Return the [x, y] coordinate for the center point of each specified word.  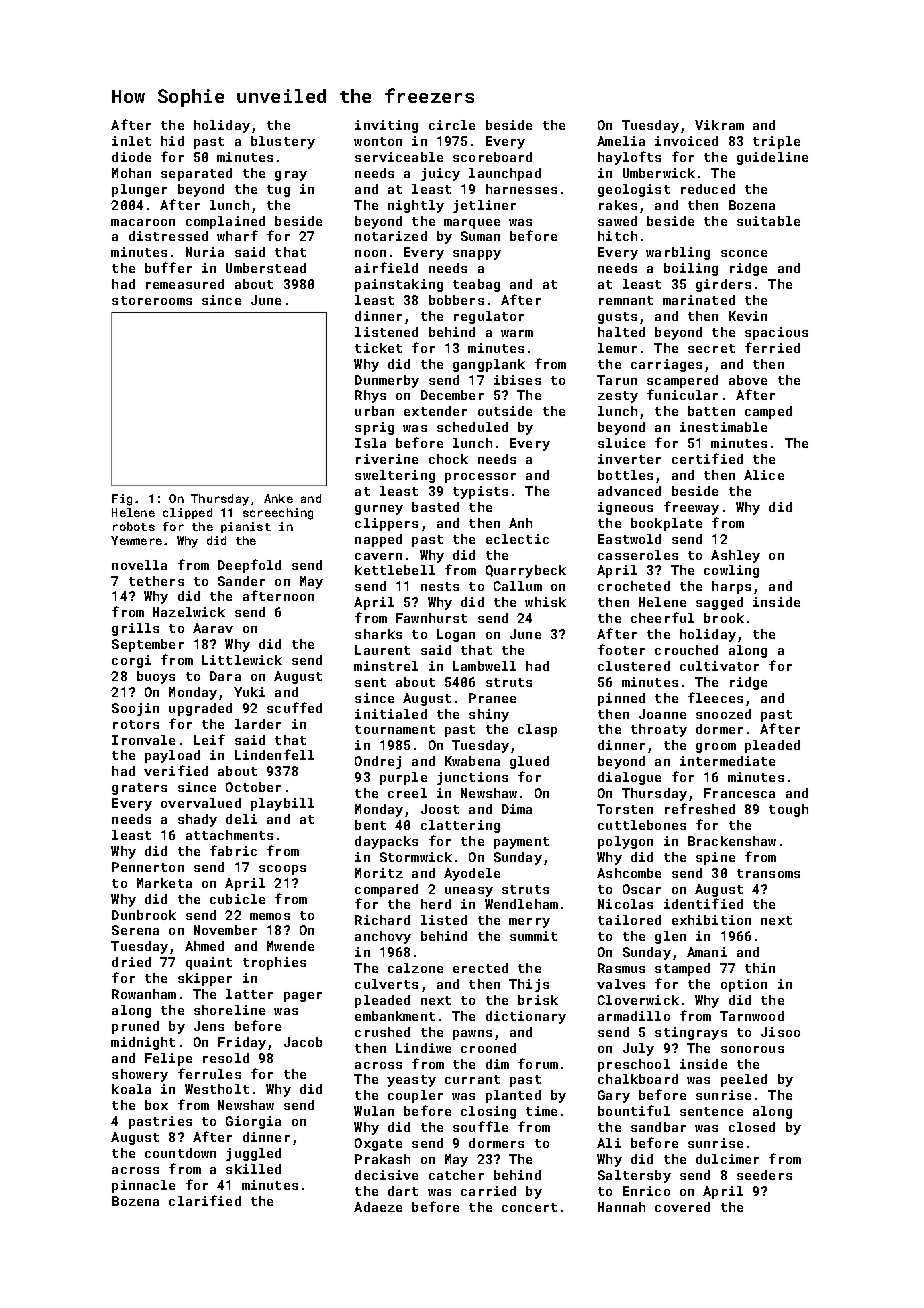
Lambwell [484, 666]
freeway [691, 508]
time [541, 1111]
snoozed [723, 714]
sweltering [395, 476]
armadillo [634, 1016]
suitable [768, 221]
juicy [440, 174]
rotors [136, 724]
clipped [187, 513]
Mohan [131, 173]
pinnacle [143, 1186]
